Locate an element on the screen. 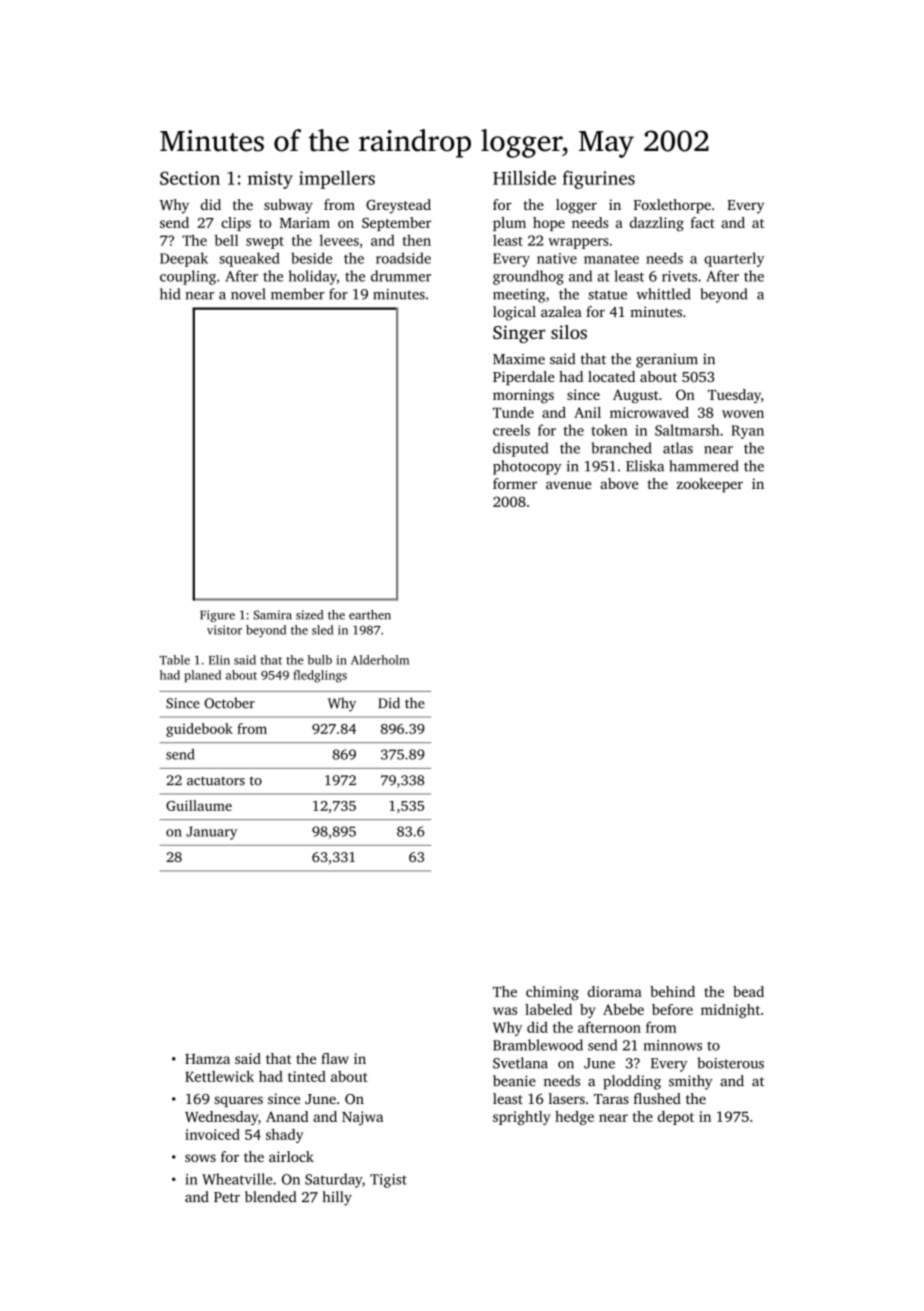  bead is located at coordinates (748, 991).
